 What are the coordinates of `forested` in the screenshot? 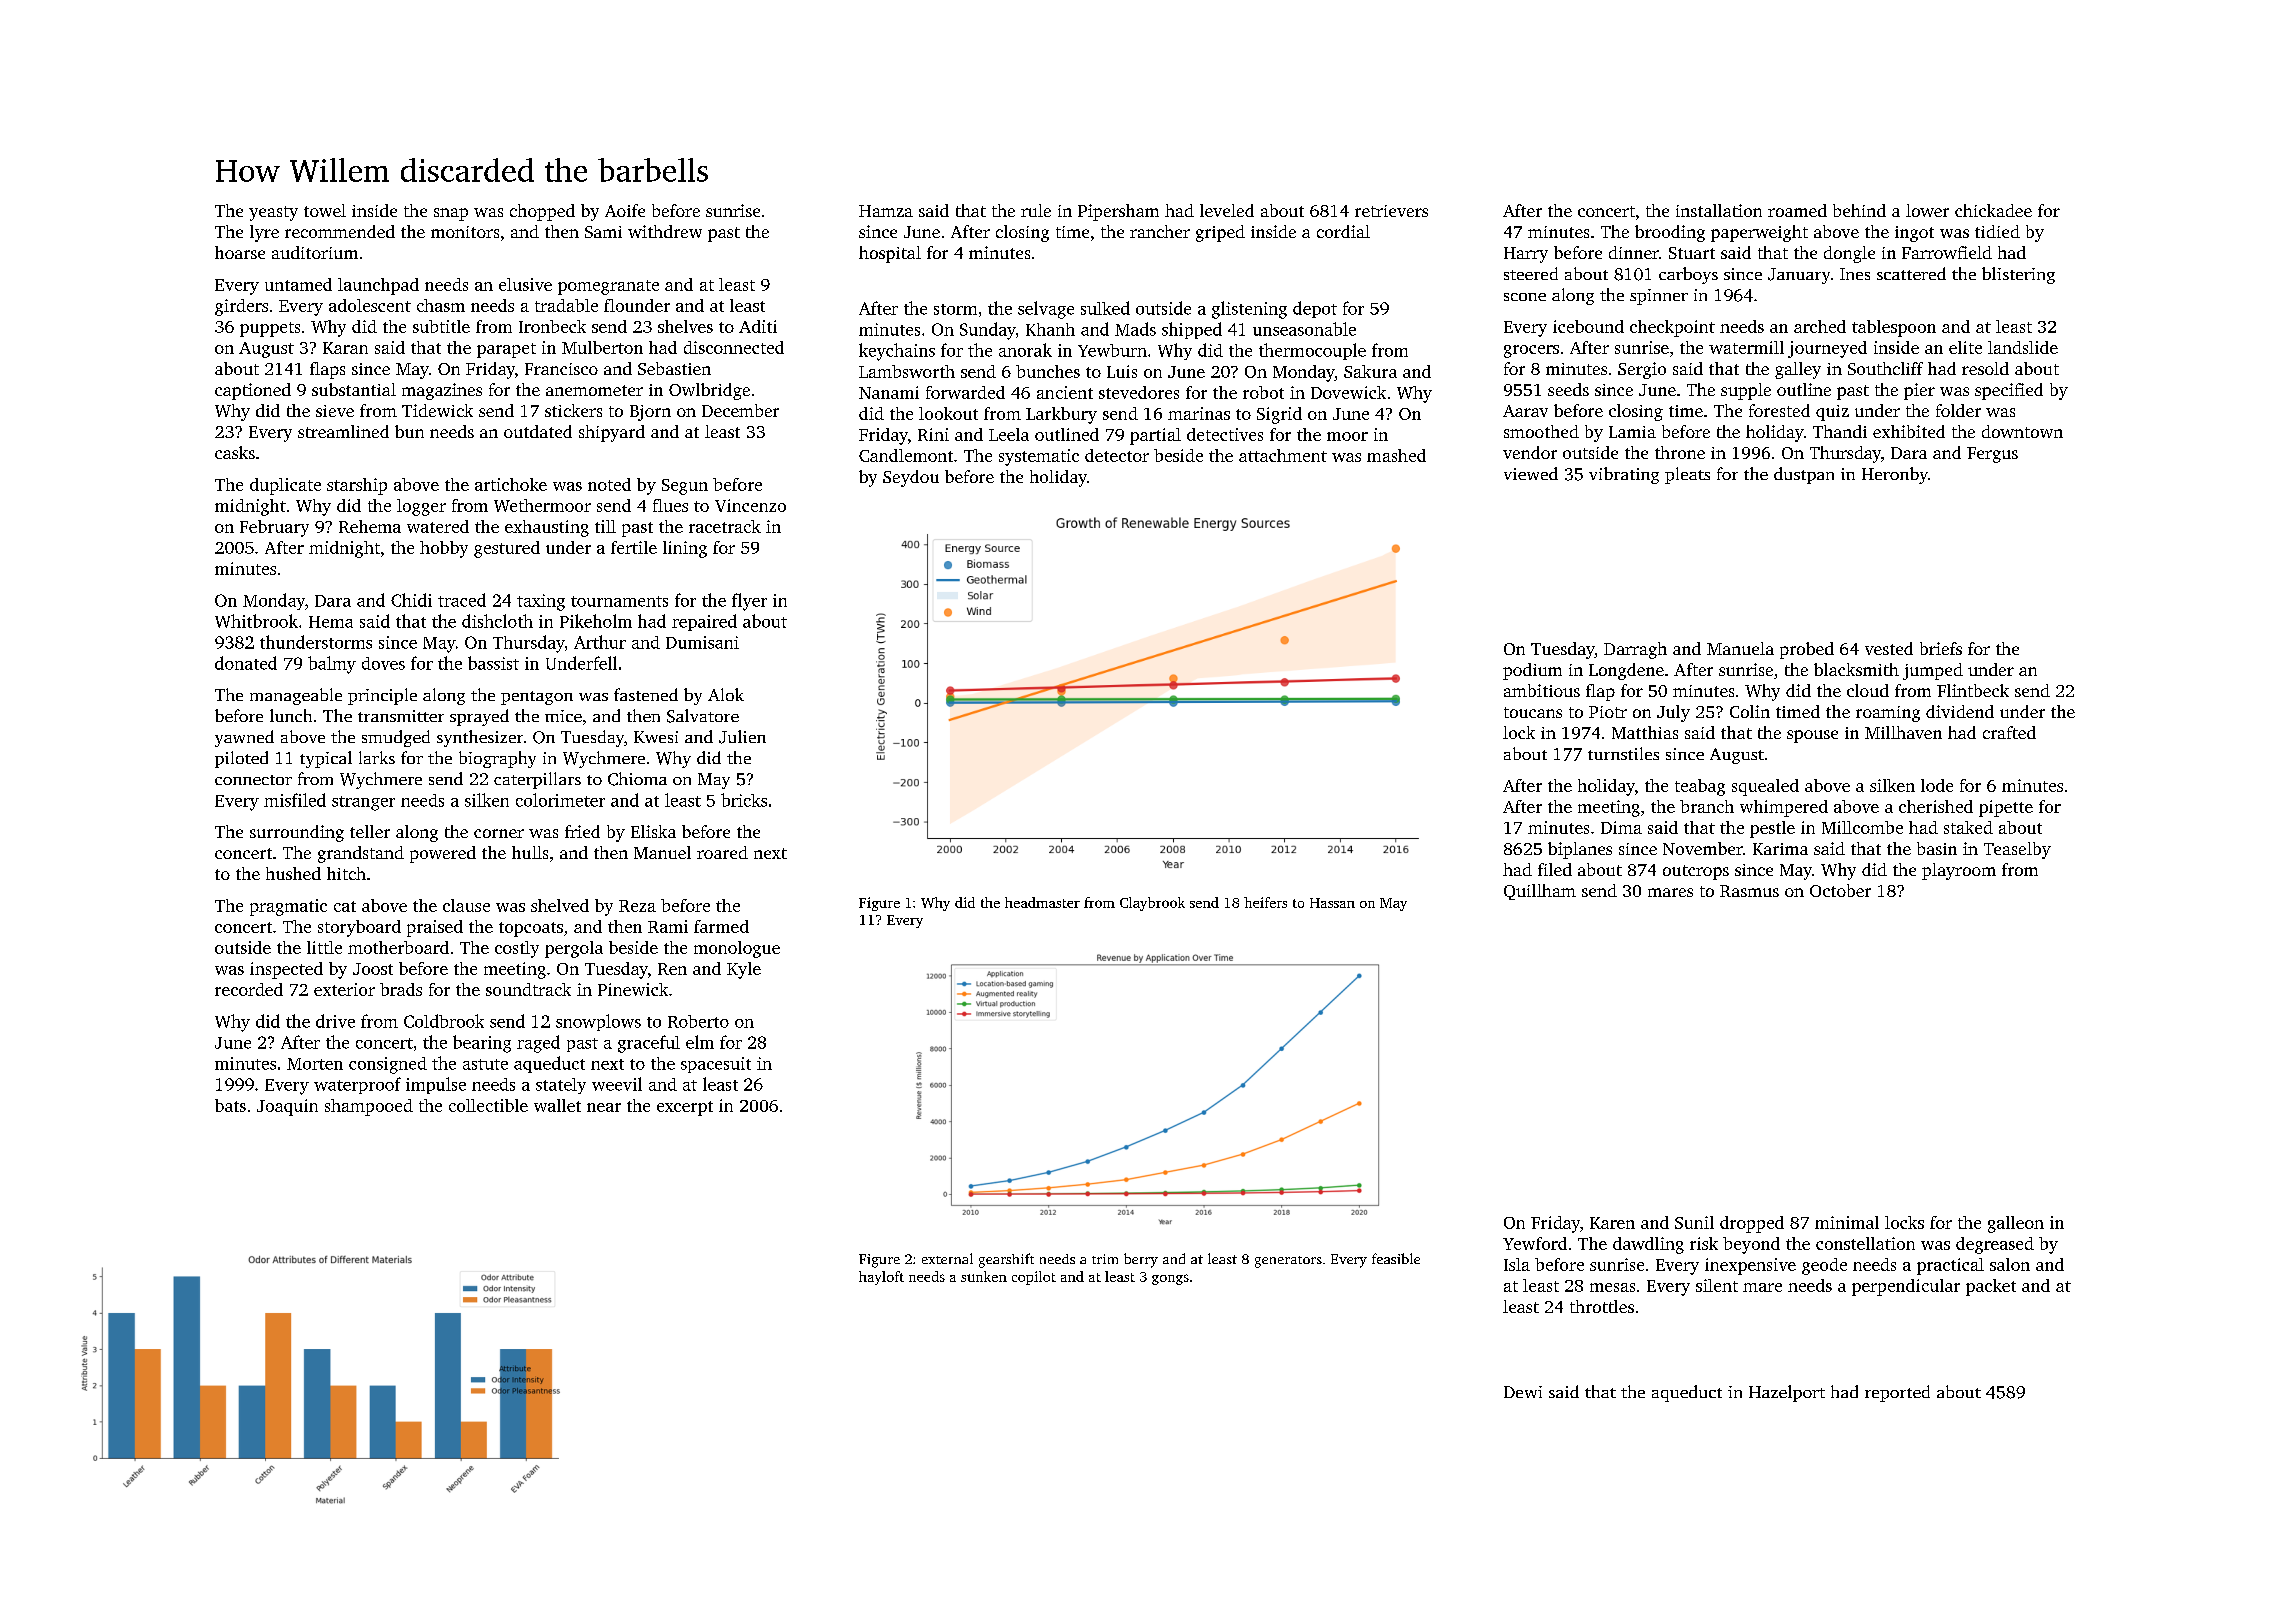 It's located at (1779, 410).
